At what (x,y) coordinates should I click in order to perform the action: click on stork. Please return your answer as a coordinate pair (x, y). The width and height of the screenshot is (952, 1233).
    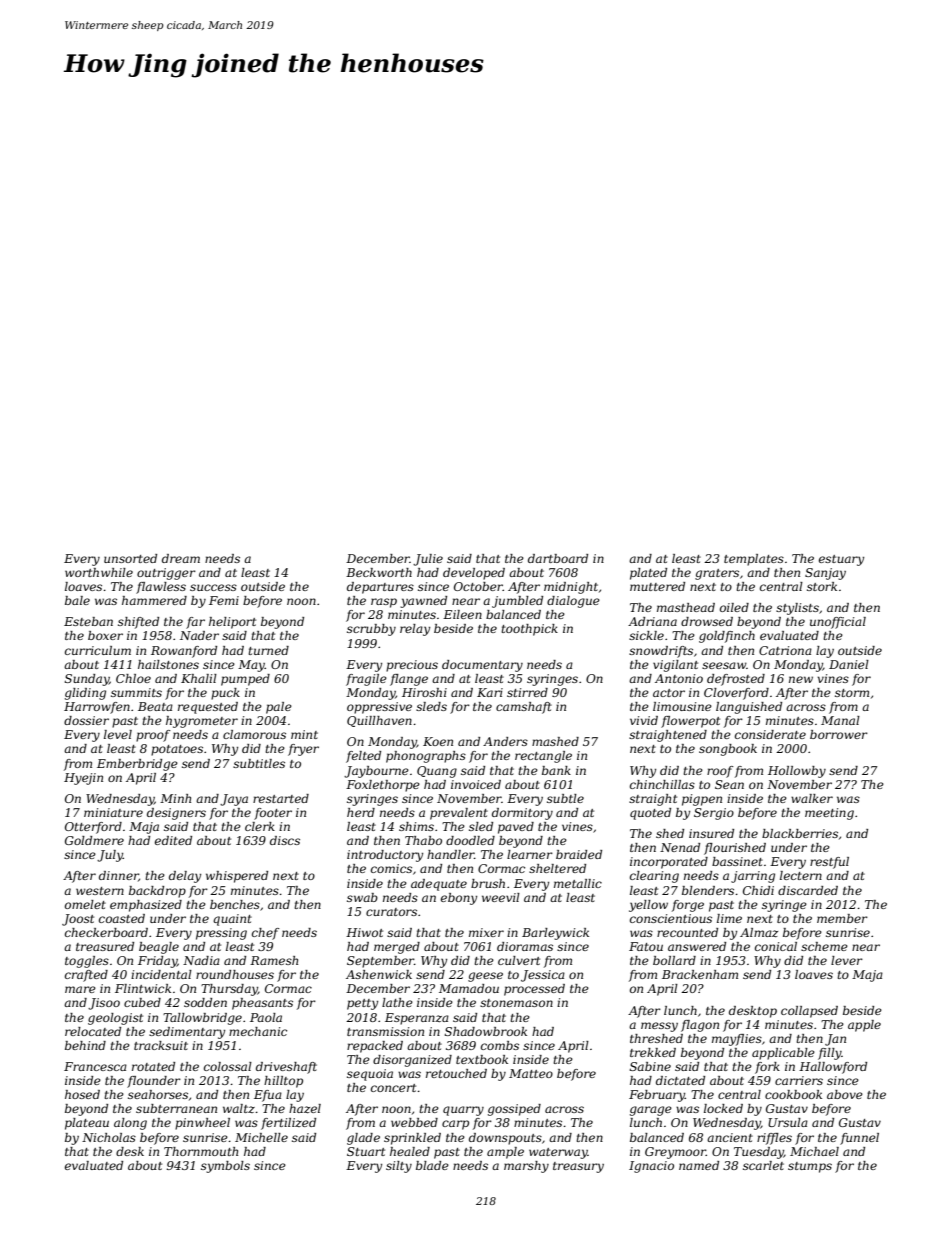
    Looking at the image, I should click on (822, 586).
